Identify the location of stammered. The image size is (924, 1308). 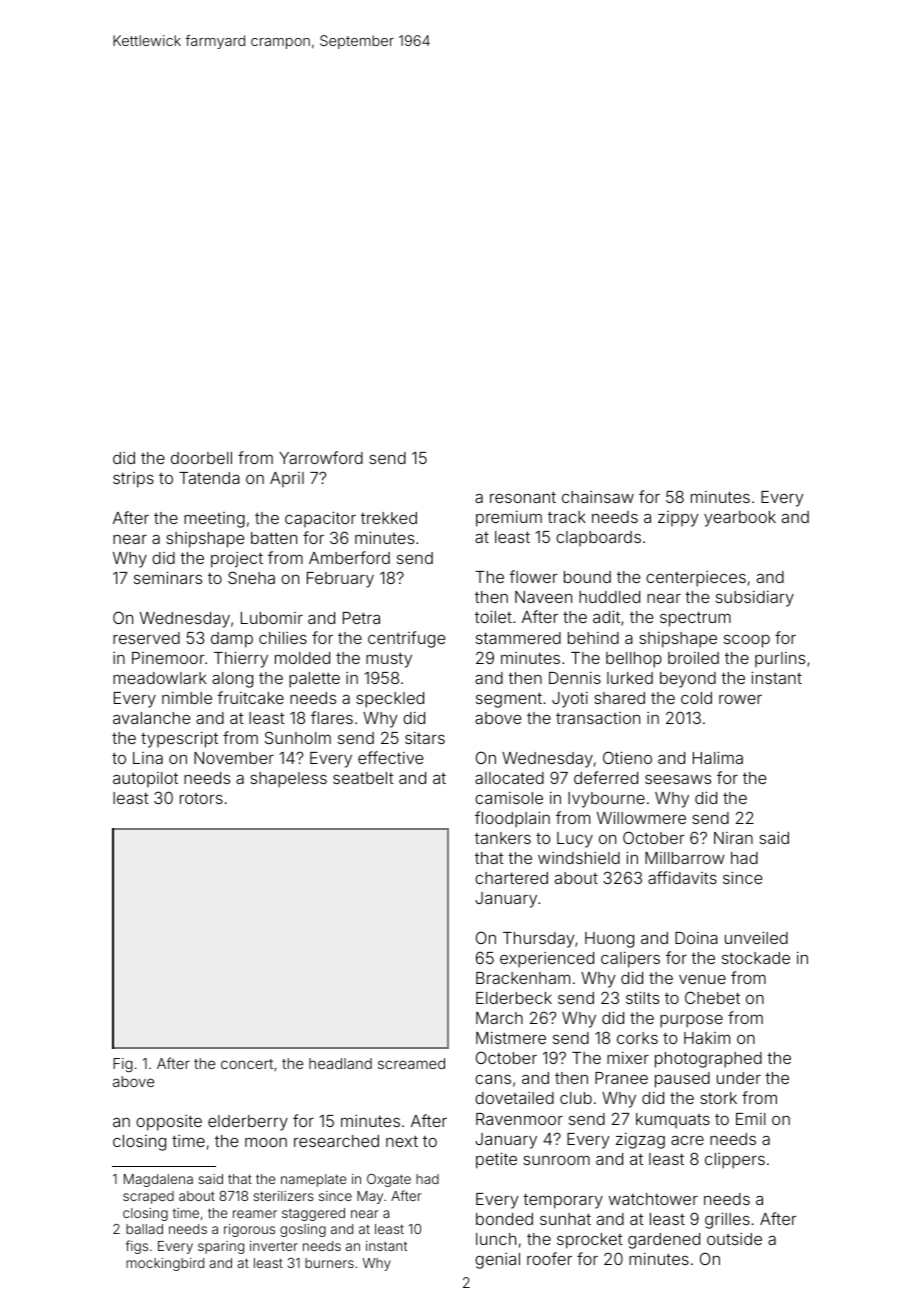
(518, 638).
